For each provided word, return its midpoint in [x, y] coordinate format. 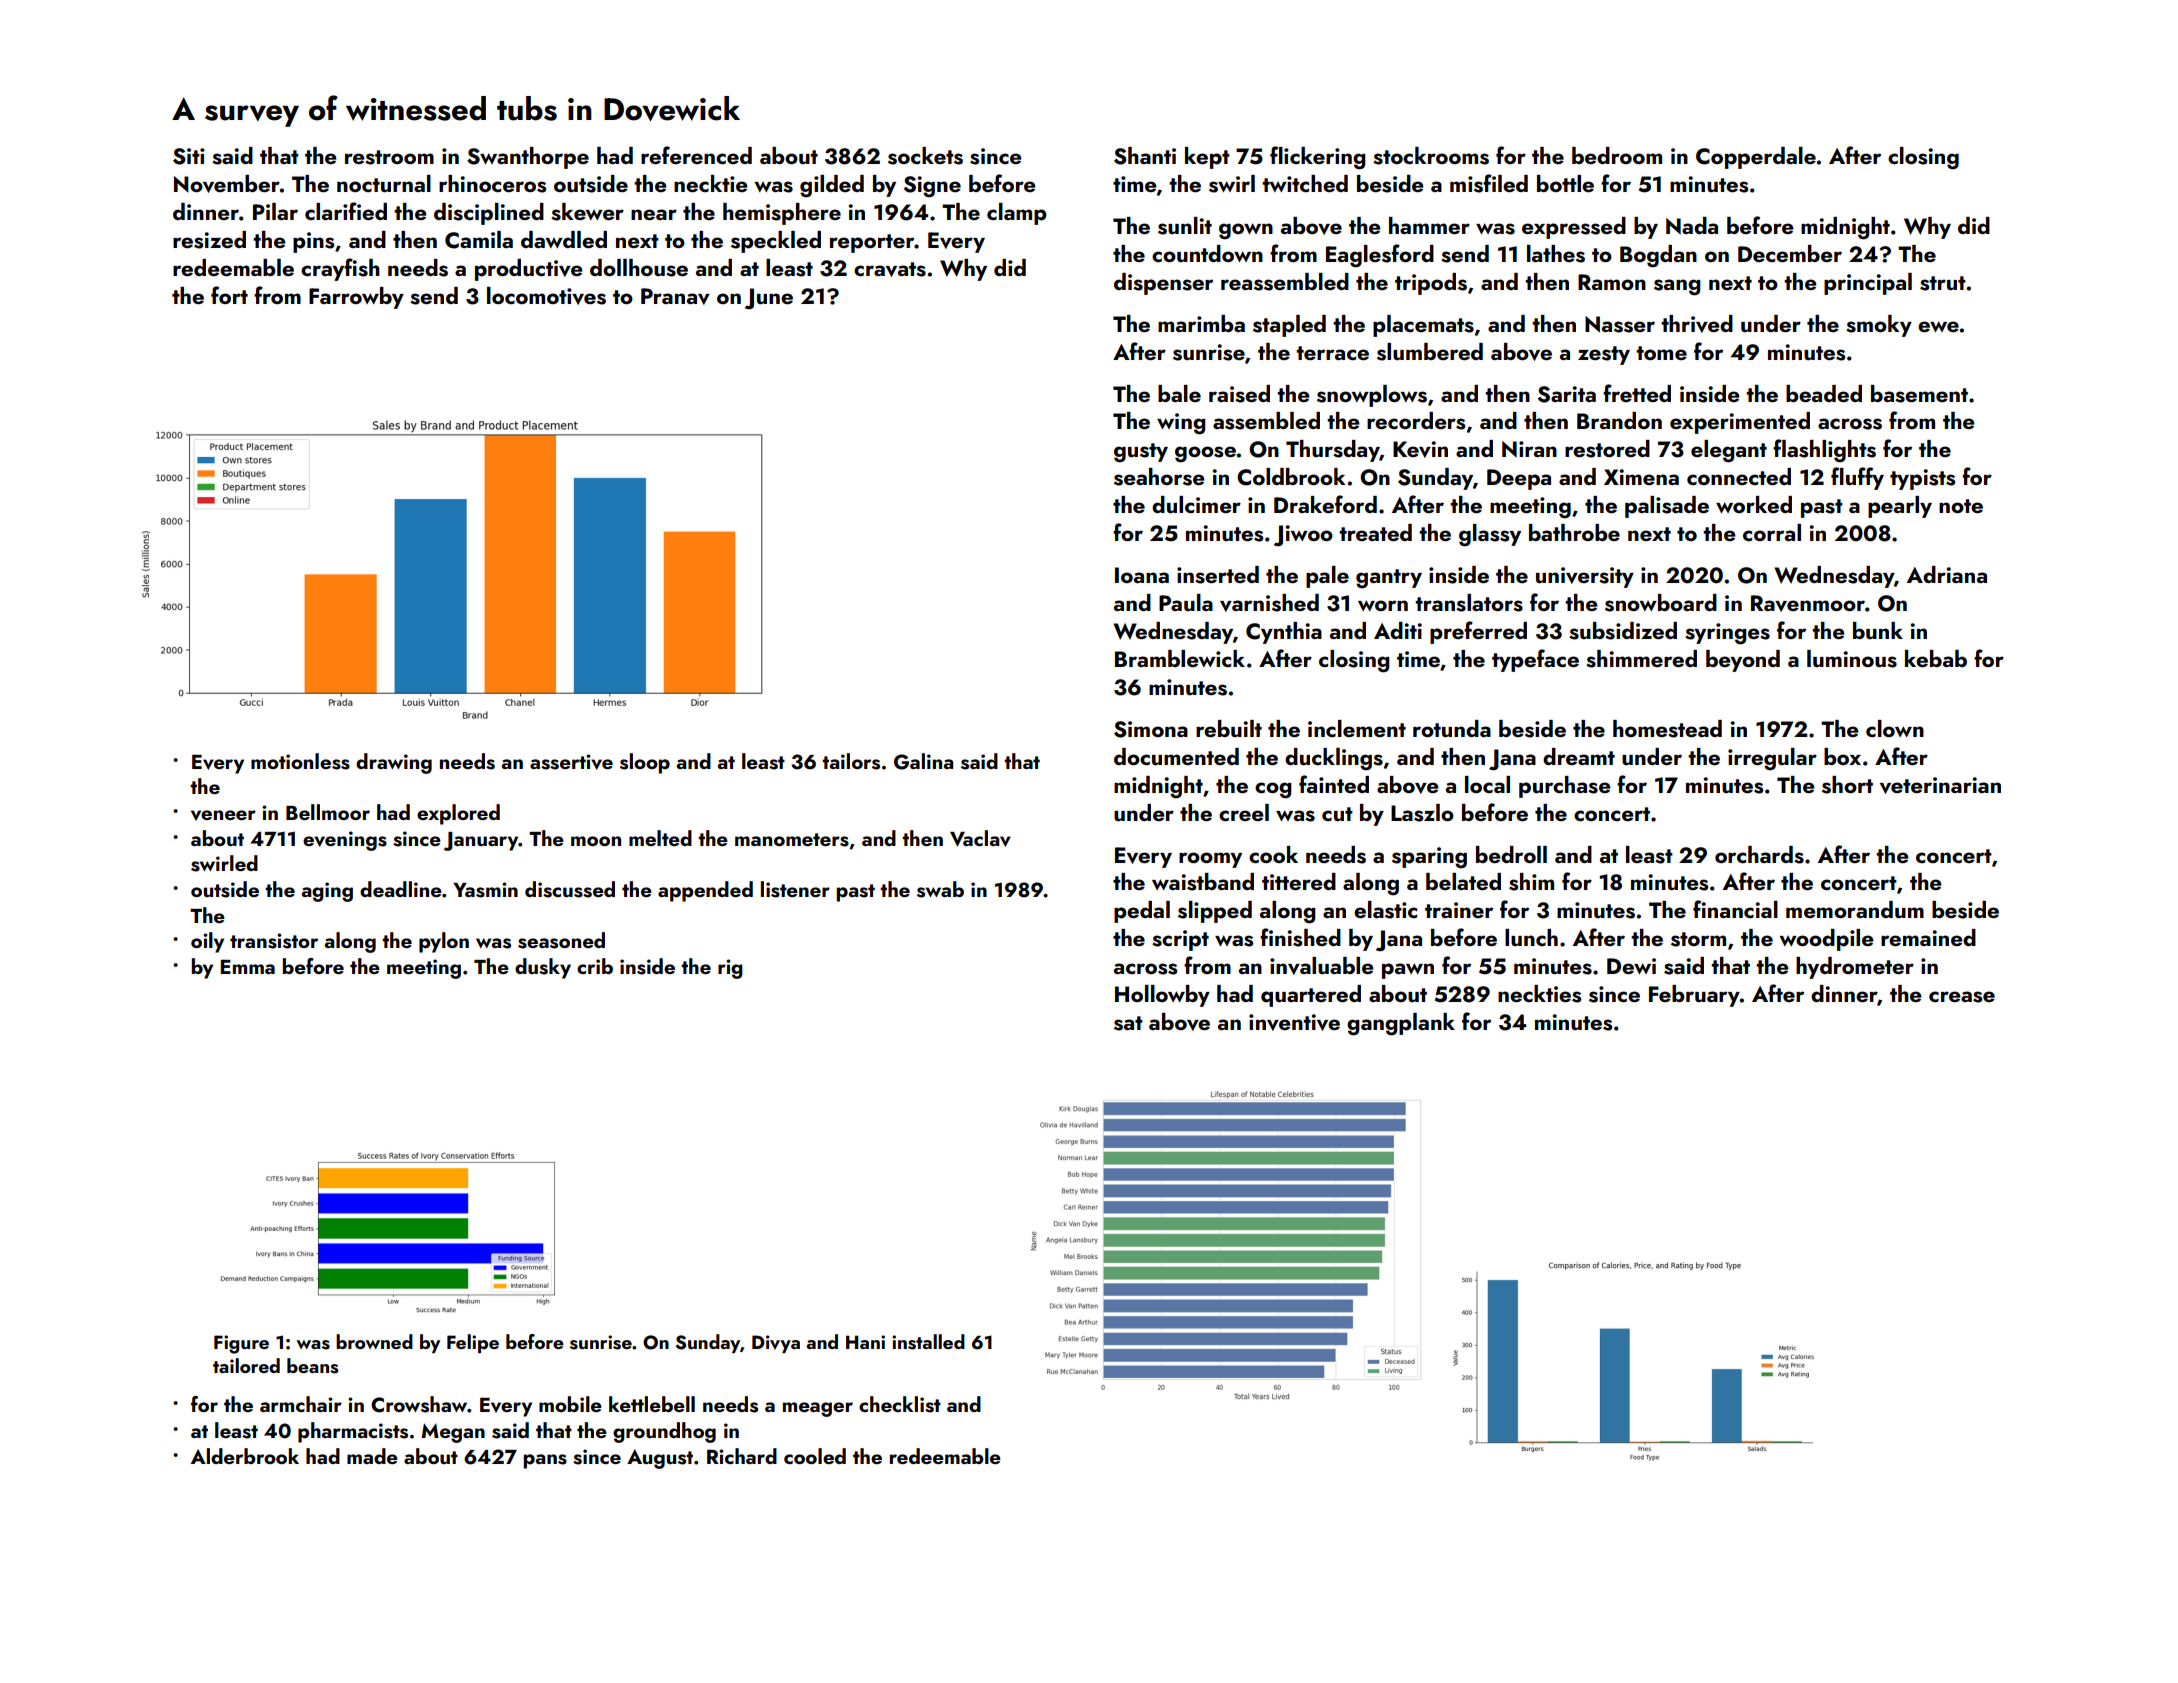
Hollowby [1162, 996]
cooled [815, 1456]
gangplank [1401, 1024]
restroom [389, 157]
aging [327, 892]
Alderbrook [245, 1456]
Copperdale [1756, 158]
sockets [925, 156]
